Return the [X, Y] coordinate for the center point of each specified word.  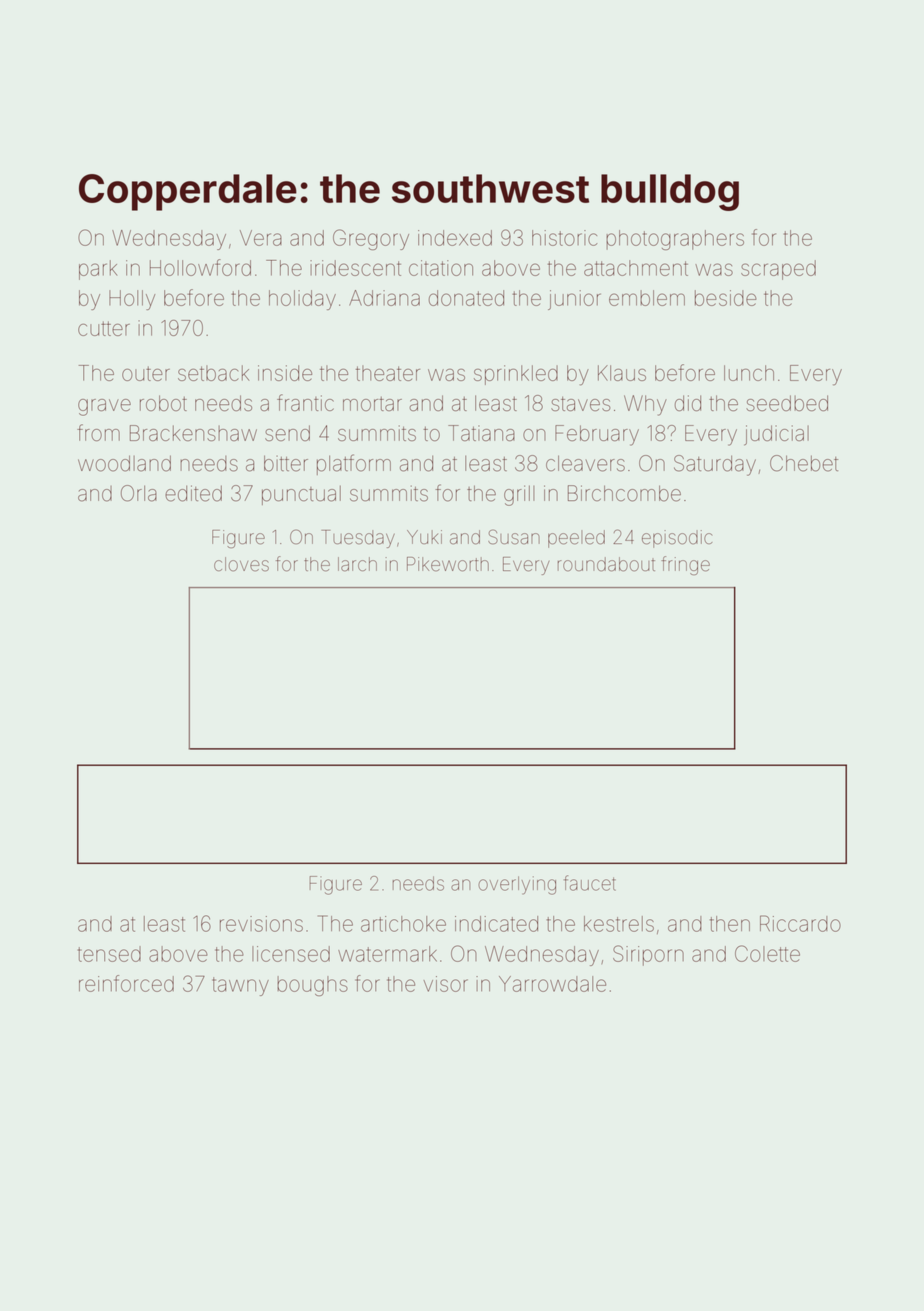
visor [445, 984]
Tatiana [481, 433]
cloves [241, 564]
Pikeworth [448, 564]
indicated [496, 924]
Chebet [804, 463]
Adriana [384, 298]
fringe [685, 565]
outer [146, 373]
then [730, 924]
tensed [109, 954]
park [98, 270]
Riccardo [800, 923]
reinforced [126, 983]
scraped [778, 270]
